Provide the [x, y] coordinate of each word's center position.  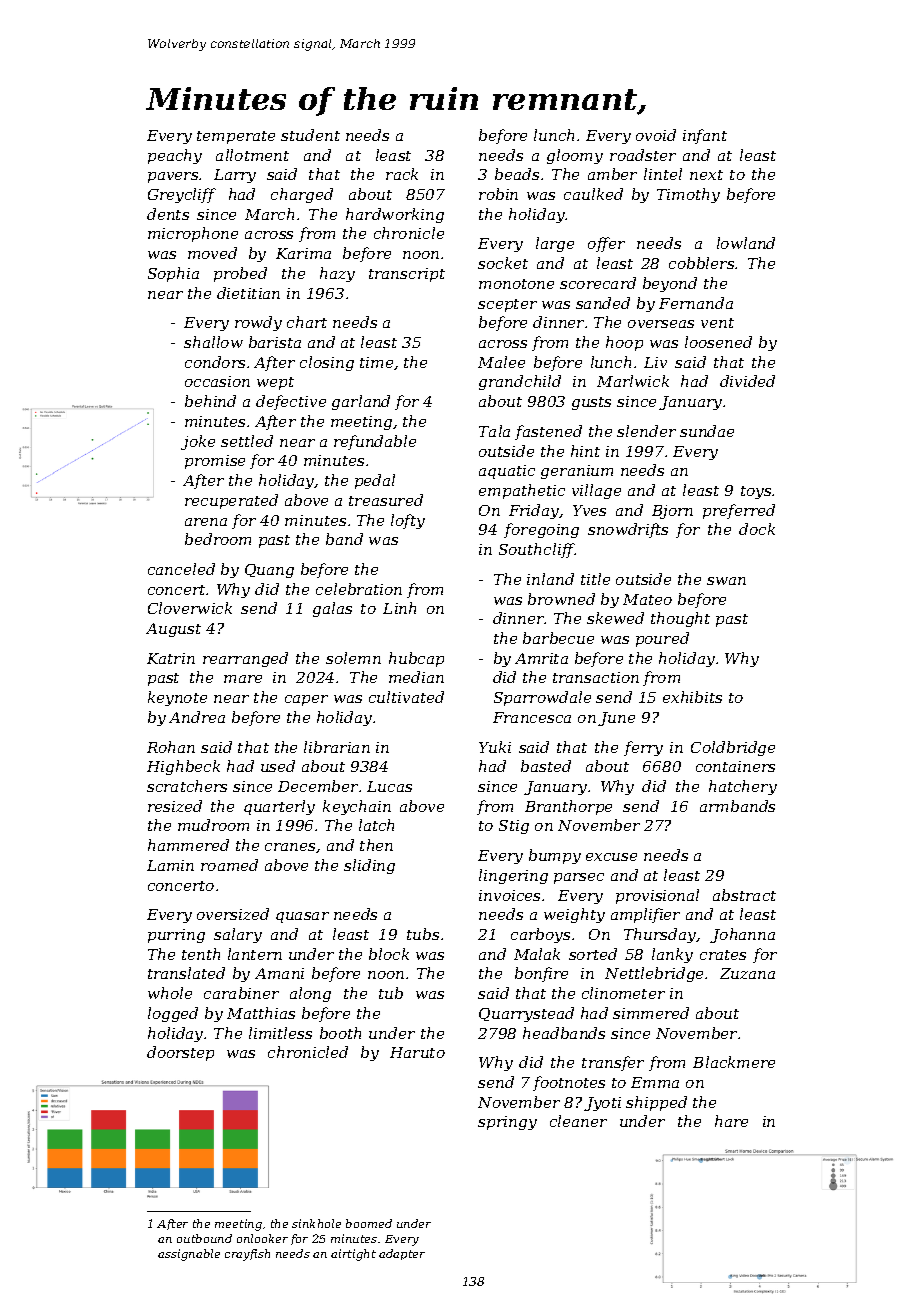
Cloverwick [190, 608]
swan [726, 581]
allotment [252, 155]
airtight [353, 1255]
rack [402, 174]
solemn [353, 658]
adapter [402, 1254]
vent [717, 323]
